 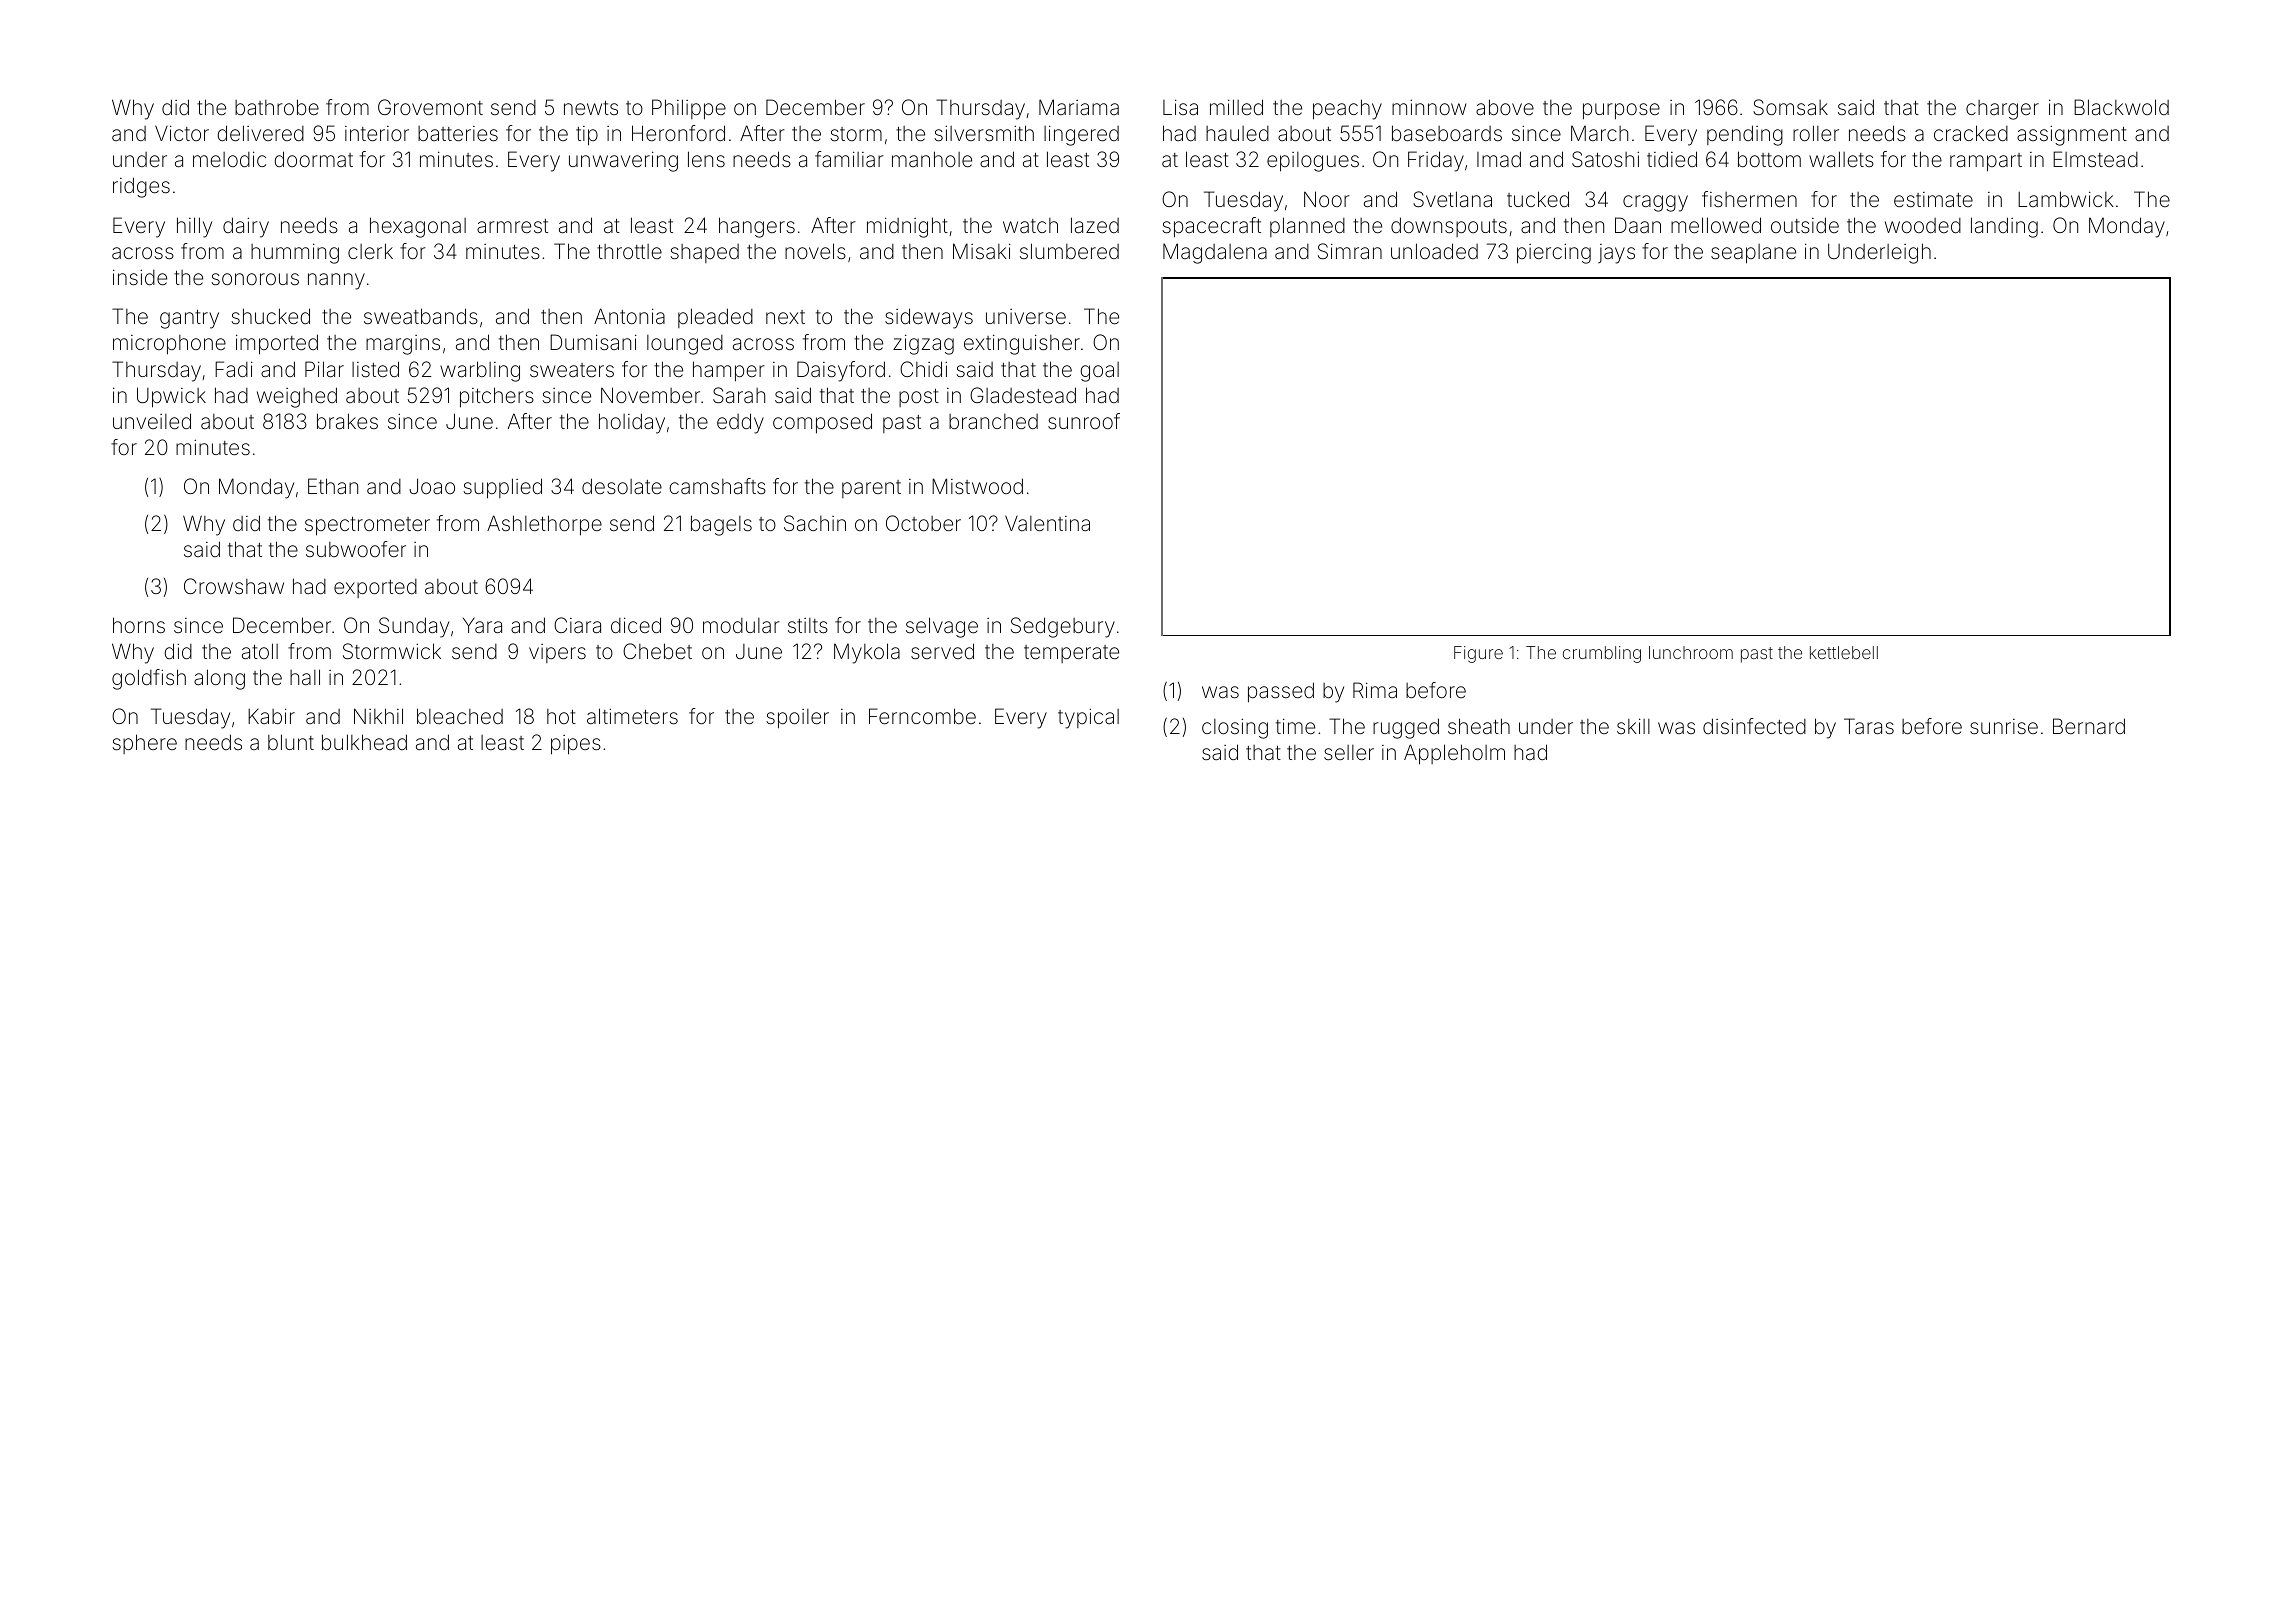 I want to click on seaplane, so click(x=1753, y=254).
